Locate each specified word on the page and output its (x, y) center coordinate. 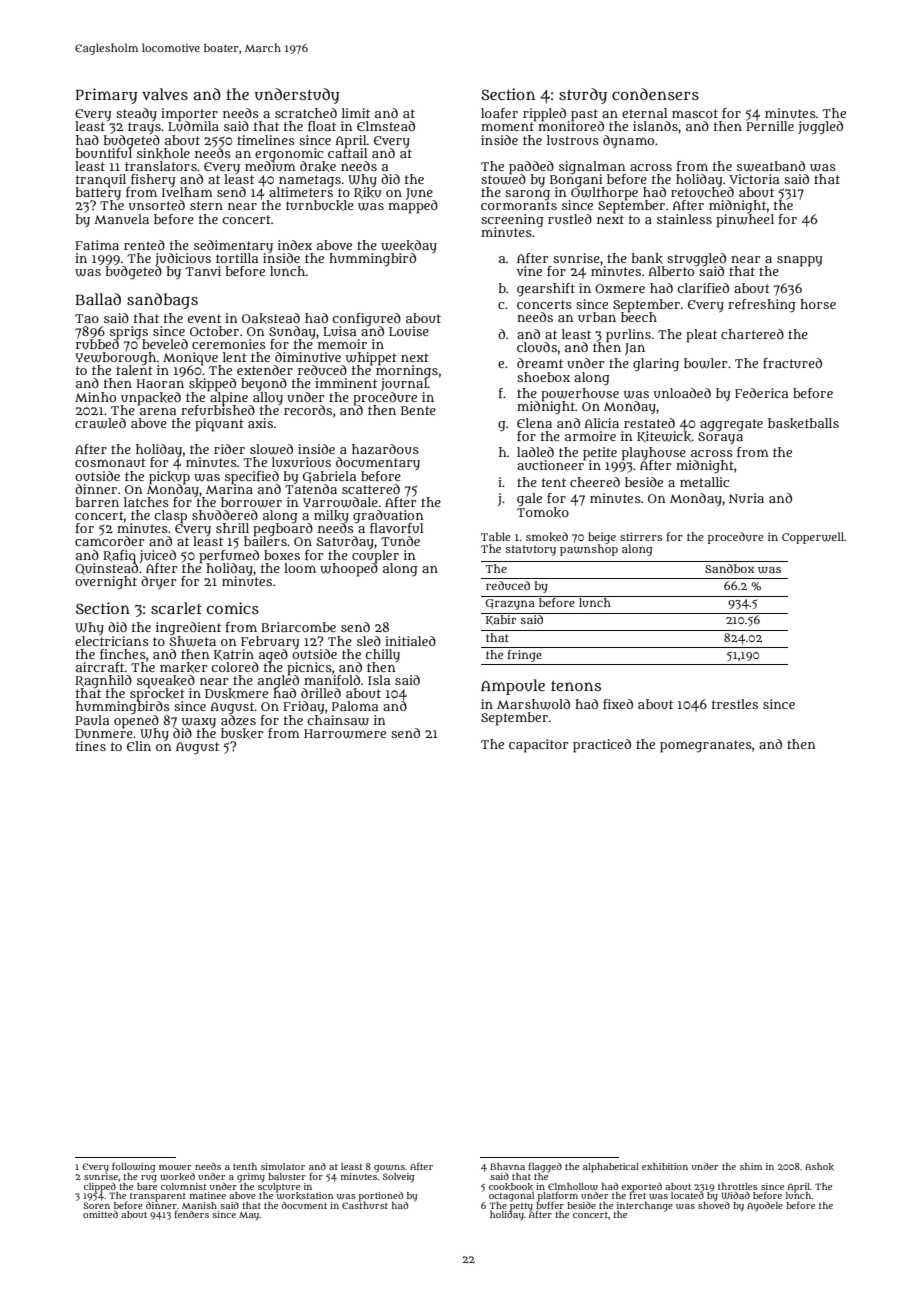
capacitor (538, 746)
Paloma (355, 706)
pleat (701, 336)
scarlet (176, 608)
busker (242, 733)
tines (91, 746)
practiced (602, 746)
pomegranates (706, 746)
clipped (100, 1187)
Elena (534, 423)
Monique (190, 358)
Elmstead (386, 126)
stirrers (641, 536)
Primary (107, 96)
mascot (695, 113)
